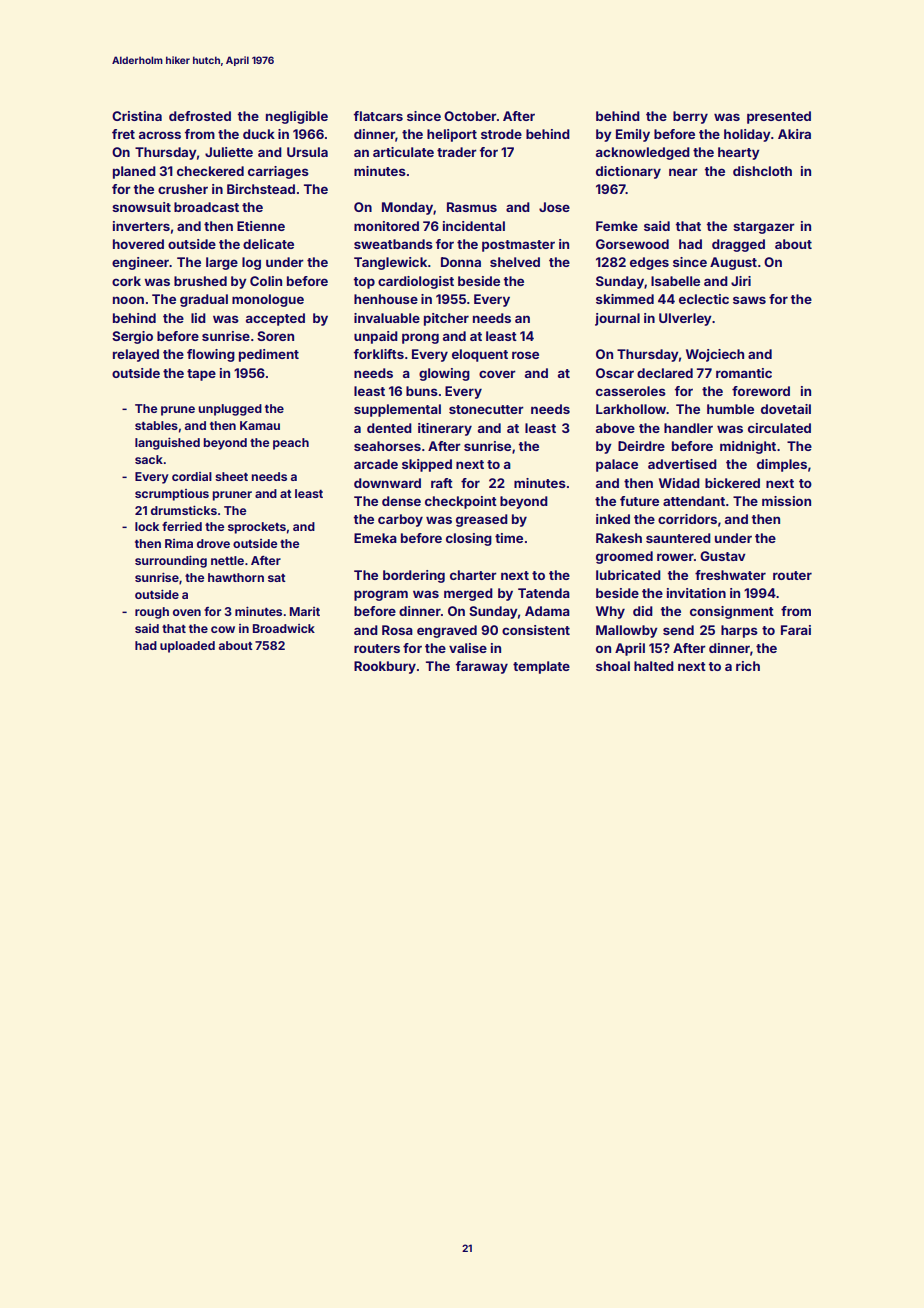  What do you see at coordinates (123, 134) in the page?
I see `fret` at bounding box center [123, 134].
